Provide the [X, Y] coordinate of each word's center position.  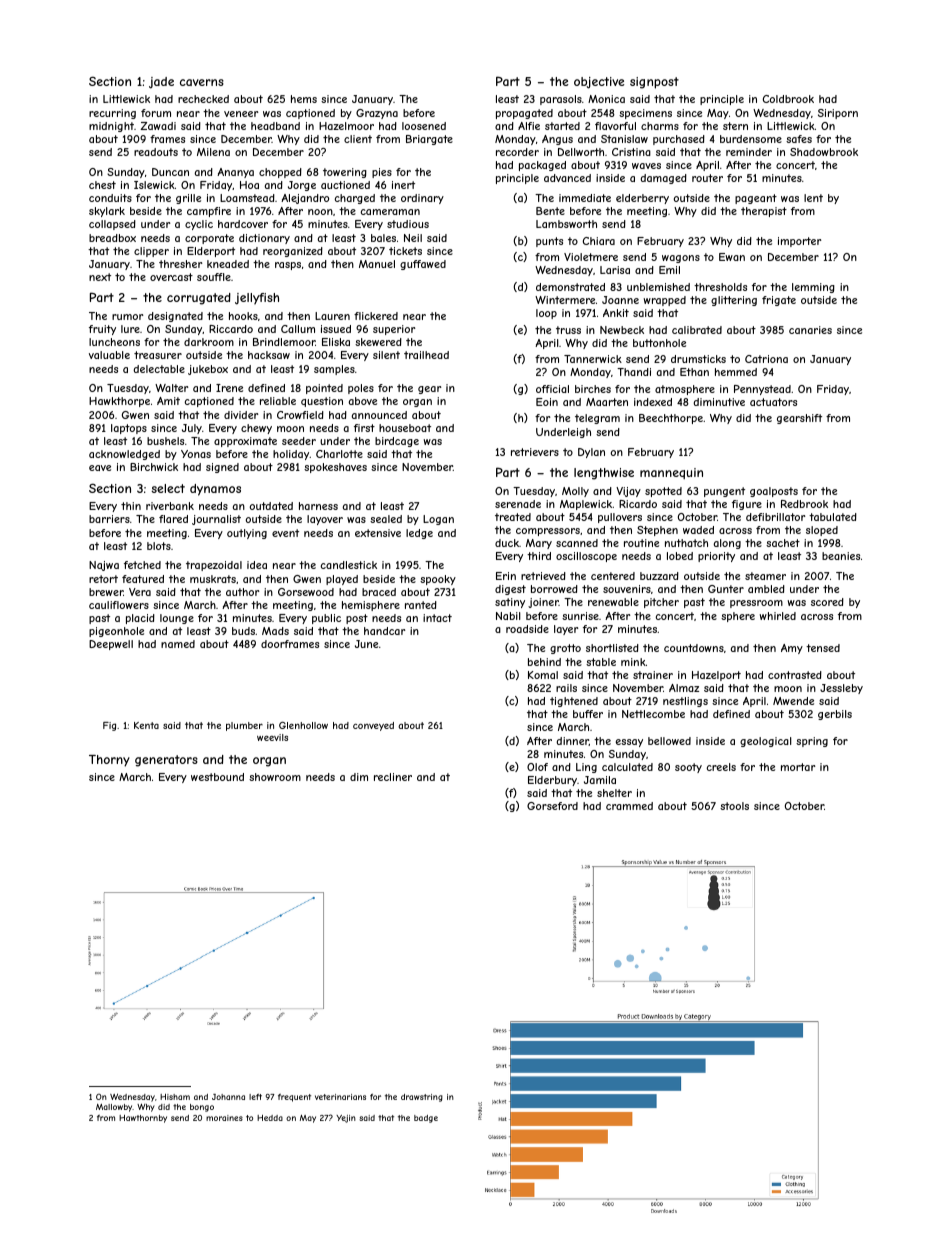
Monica [606, 99]
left [255, 1097]
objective [599, 83]
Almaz [684, 688]
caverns [202, 82]
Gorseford [552, 806]
